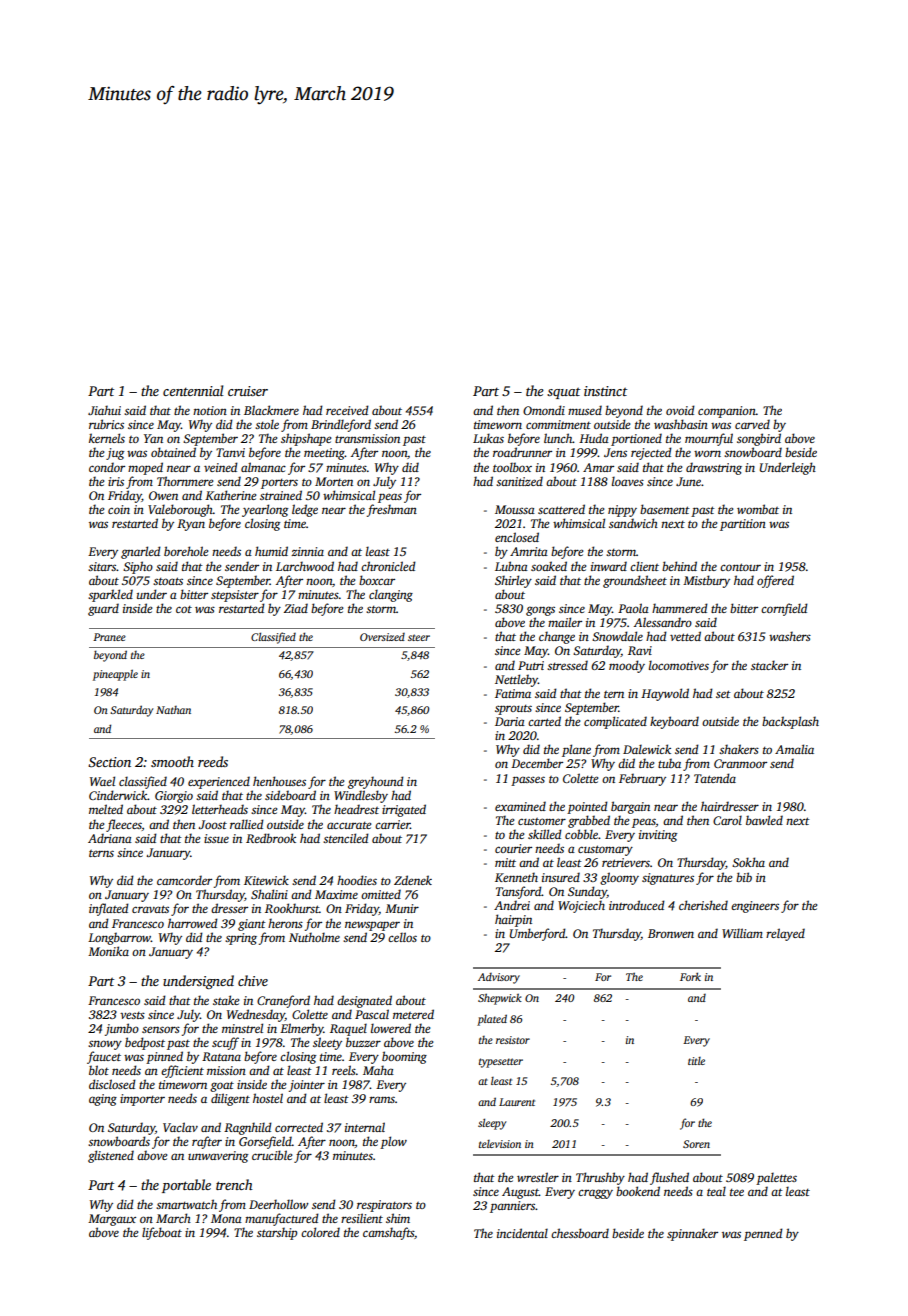 This image has width=908, height=1316. Describe the element at coordinates (513, 693) in the image. I see `Fatima` at that location.
